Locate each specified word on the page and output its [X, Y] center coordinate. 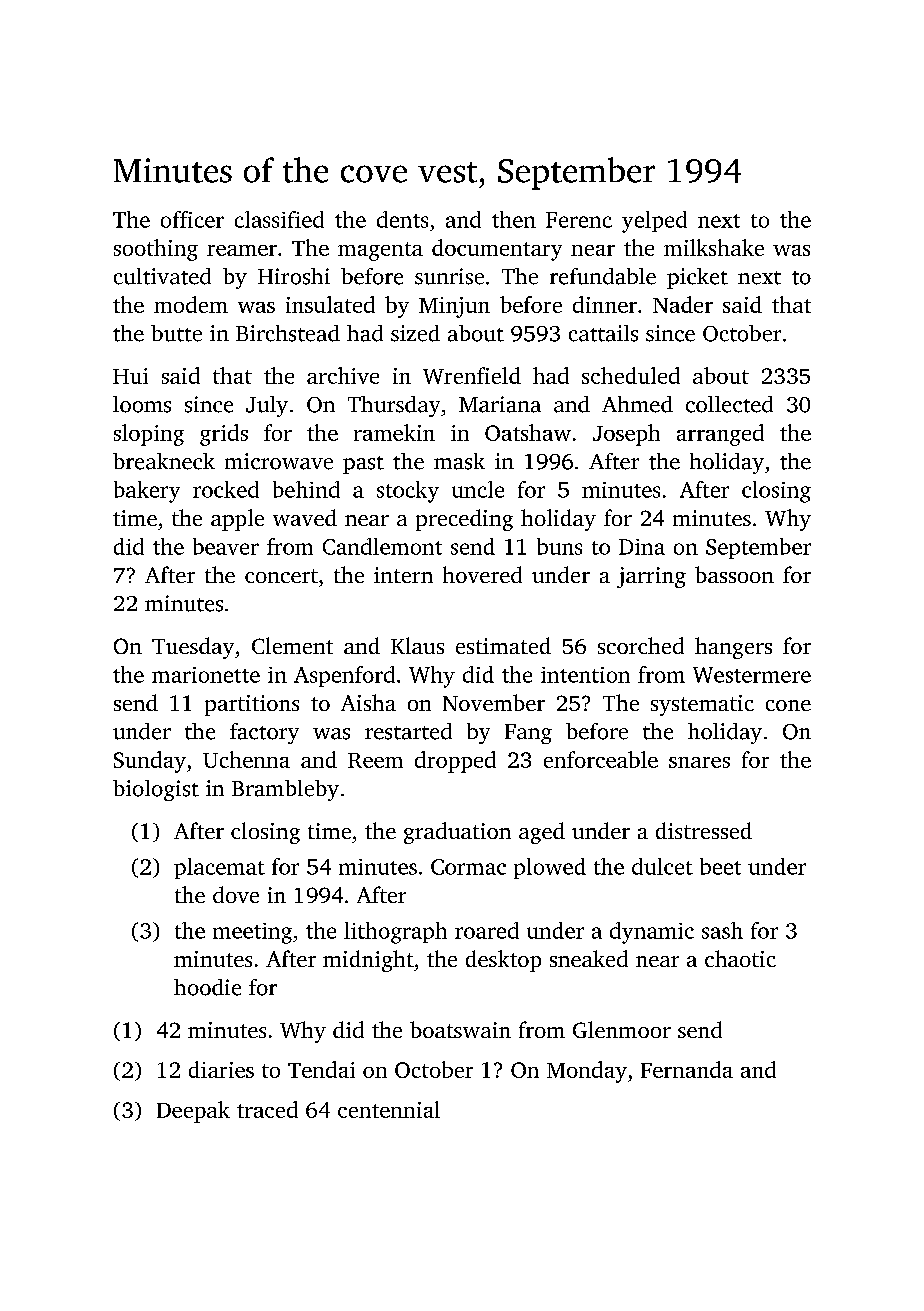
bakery [147, 492]
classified [279, 219]
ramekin [394, 432]
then [514, 219]
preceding [464, 520]
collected [729, 404]
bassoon [734, 574]
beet [720, 866]
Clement [292, 645]
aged [542, 833]
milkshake [714, 247]
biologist [156, 790]
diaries [221, 1069]
